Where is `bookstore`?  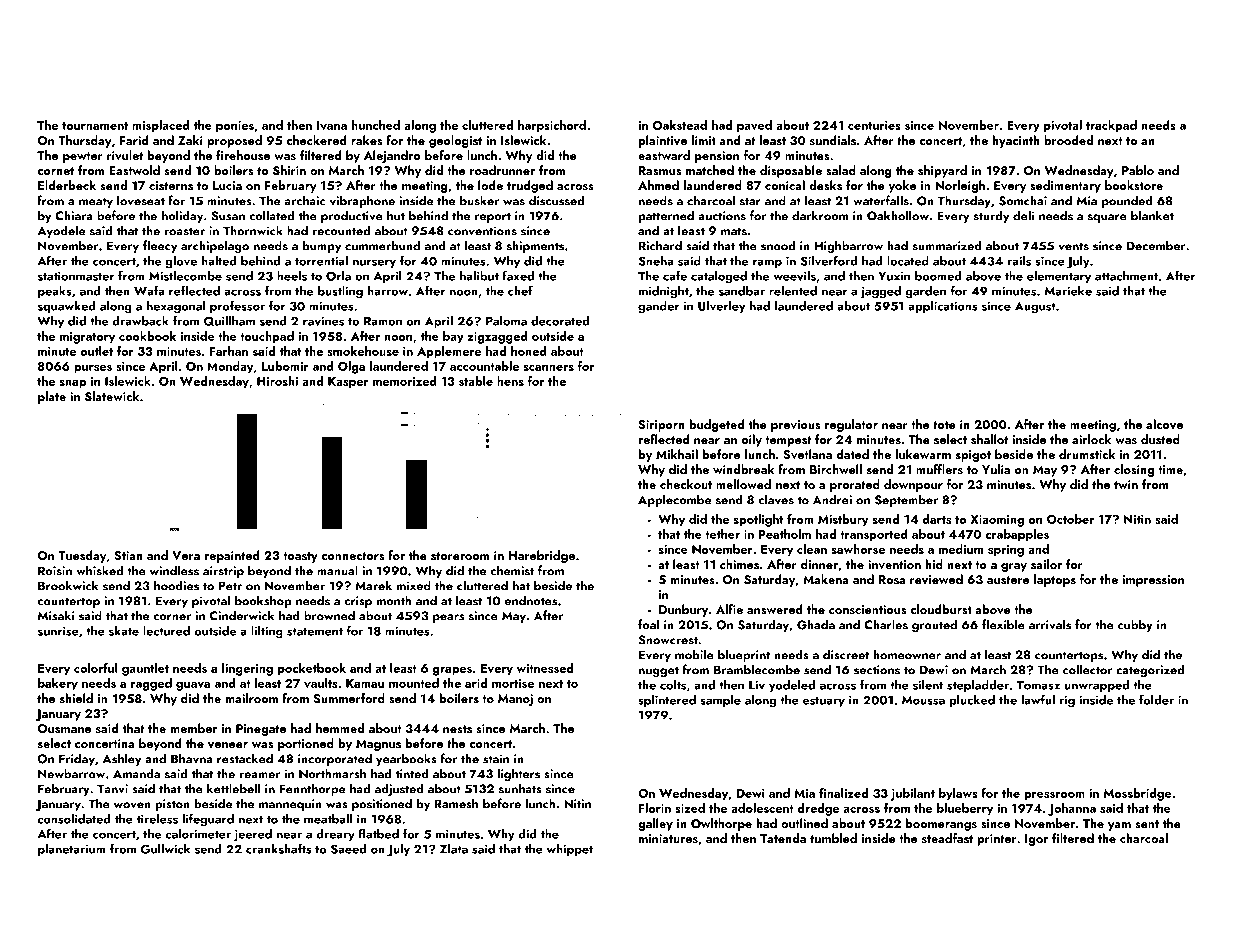 bookstore is located at coordinates (1134, 185).
